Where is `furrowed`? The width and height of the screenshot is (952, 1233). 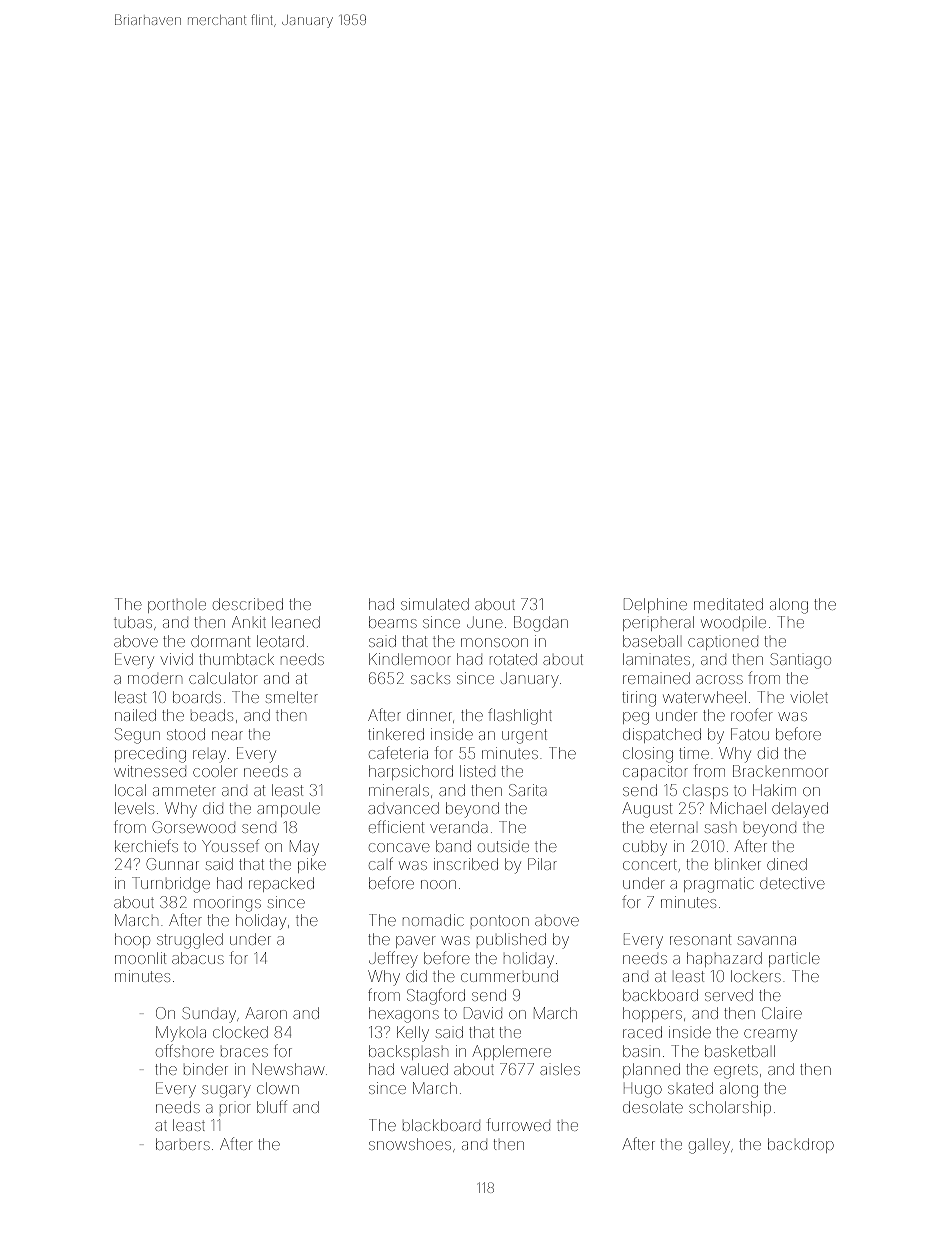 furrowed is located at coordinates (518, 1124).
